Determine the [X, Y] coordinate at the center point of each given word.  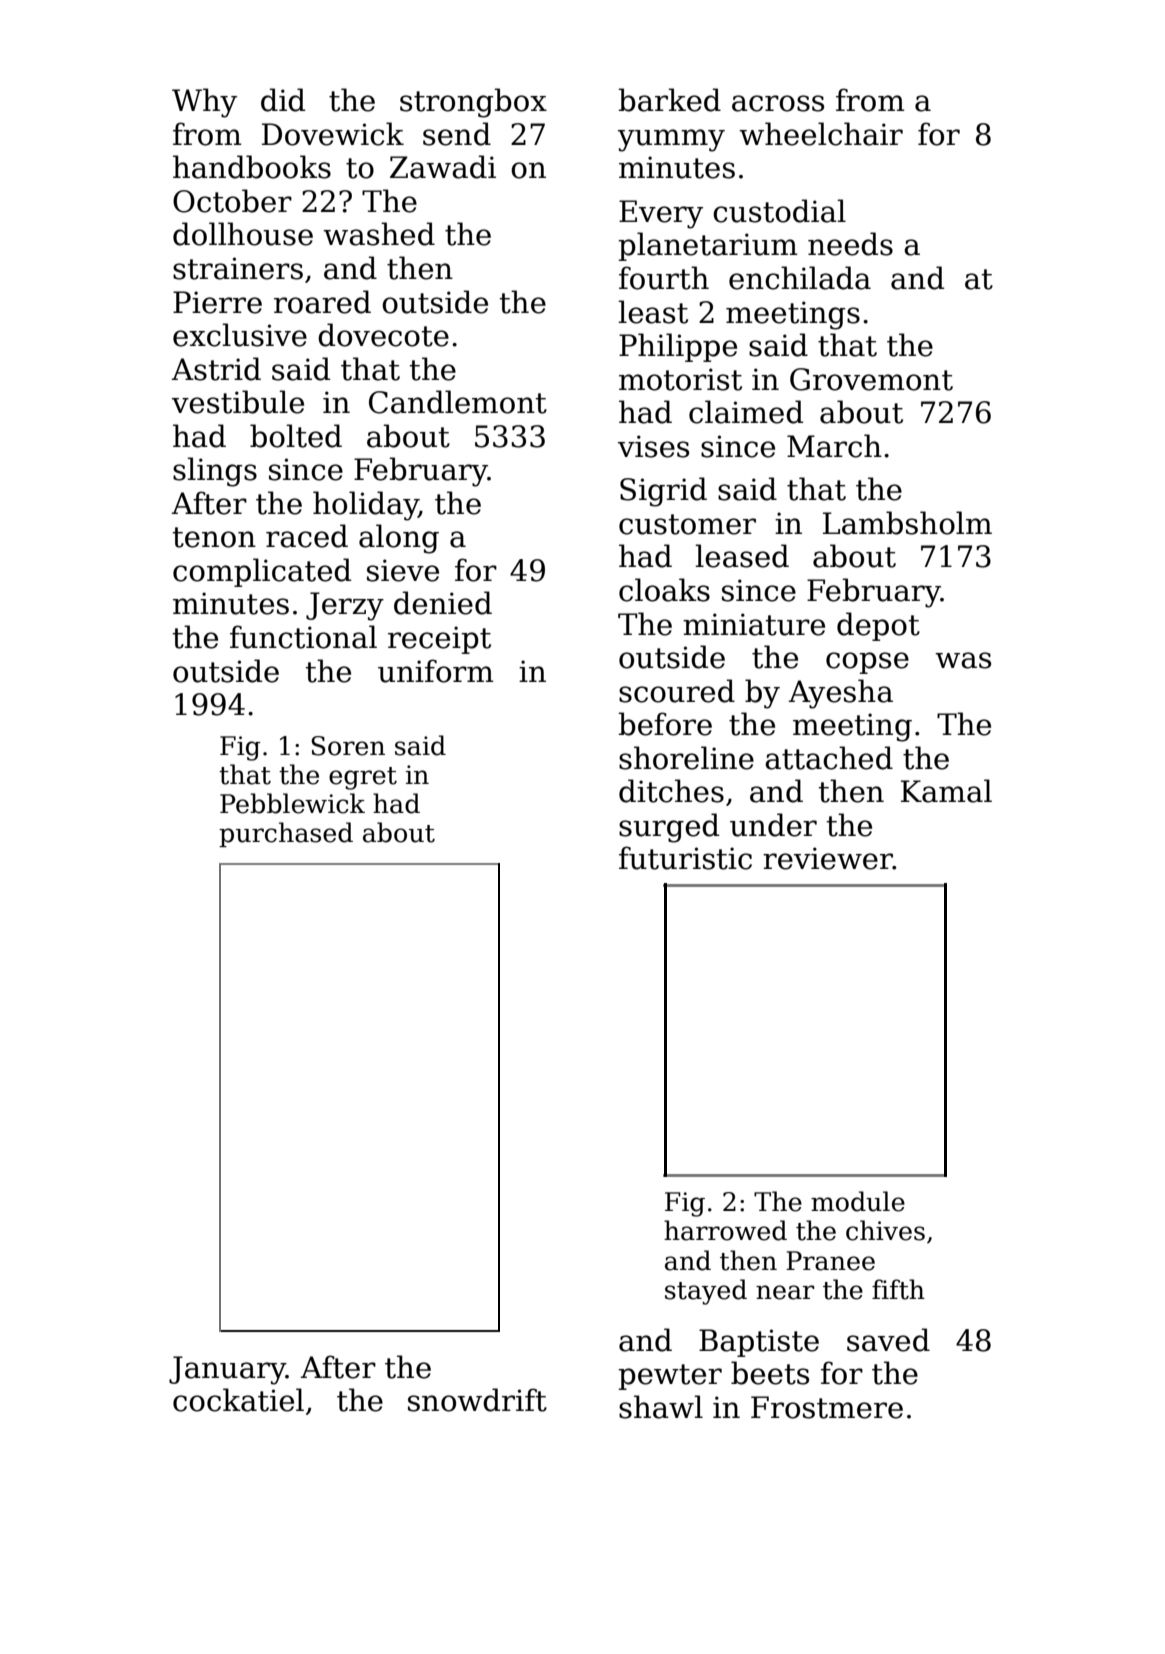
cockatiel [238, 1400]
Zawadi [443, 167]
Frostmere [827, 1407]
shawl [661, 1407]
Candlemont [458, 402]
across [778, 103]
